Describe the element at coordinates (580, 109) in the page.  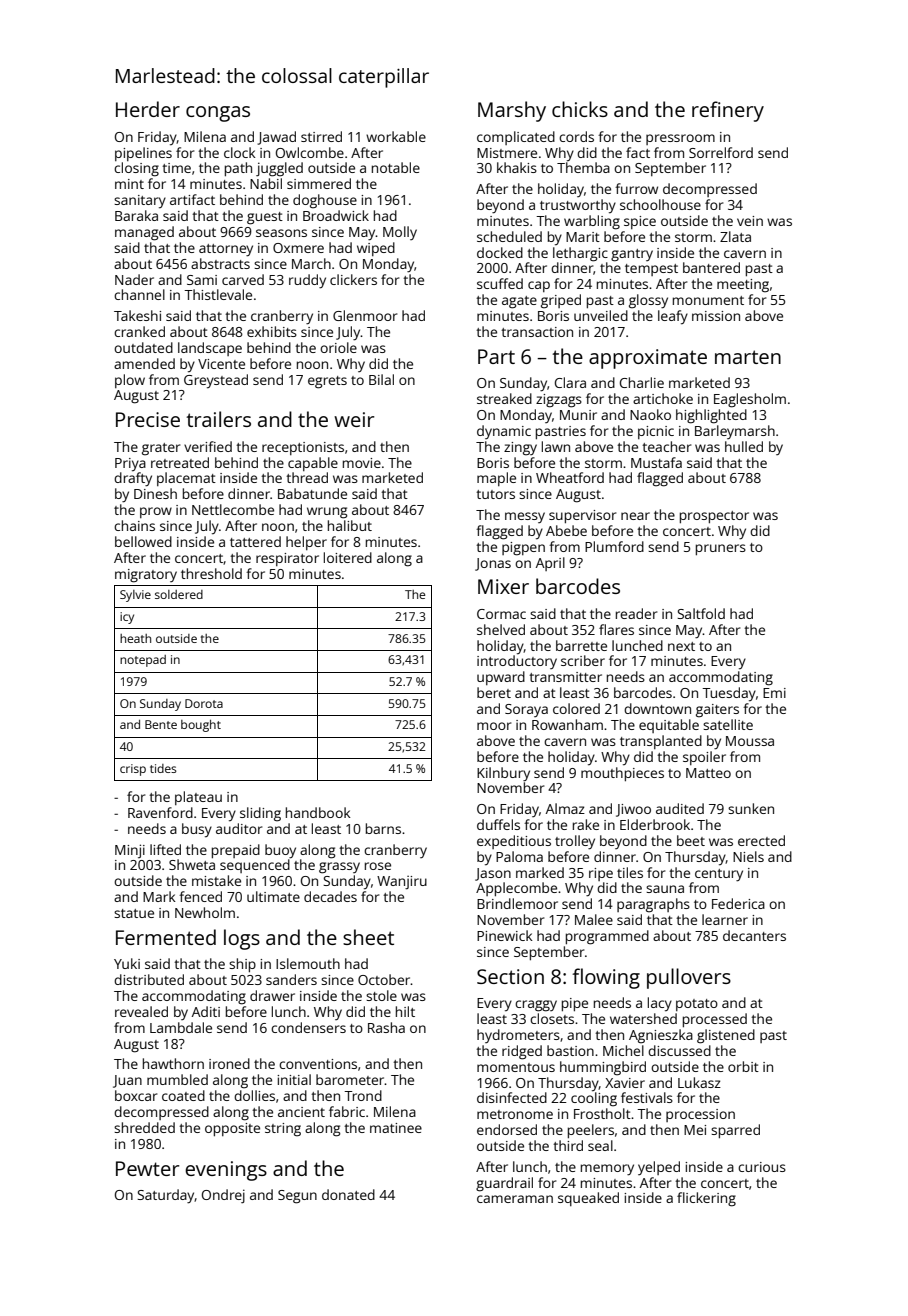
I see `chicks` at that location.
